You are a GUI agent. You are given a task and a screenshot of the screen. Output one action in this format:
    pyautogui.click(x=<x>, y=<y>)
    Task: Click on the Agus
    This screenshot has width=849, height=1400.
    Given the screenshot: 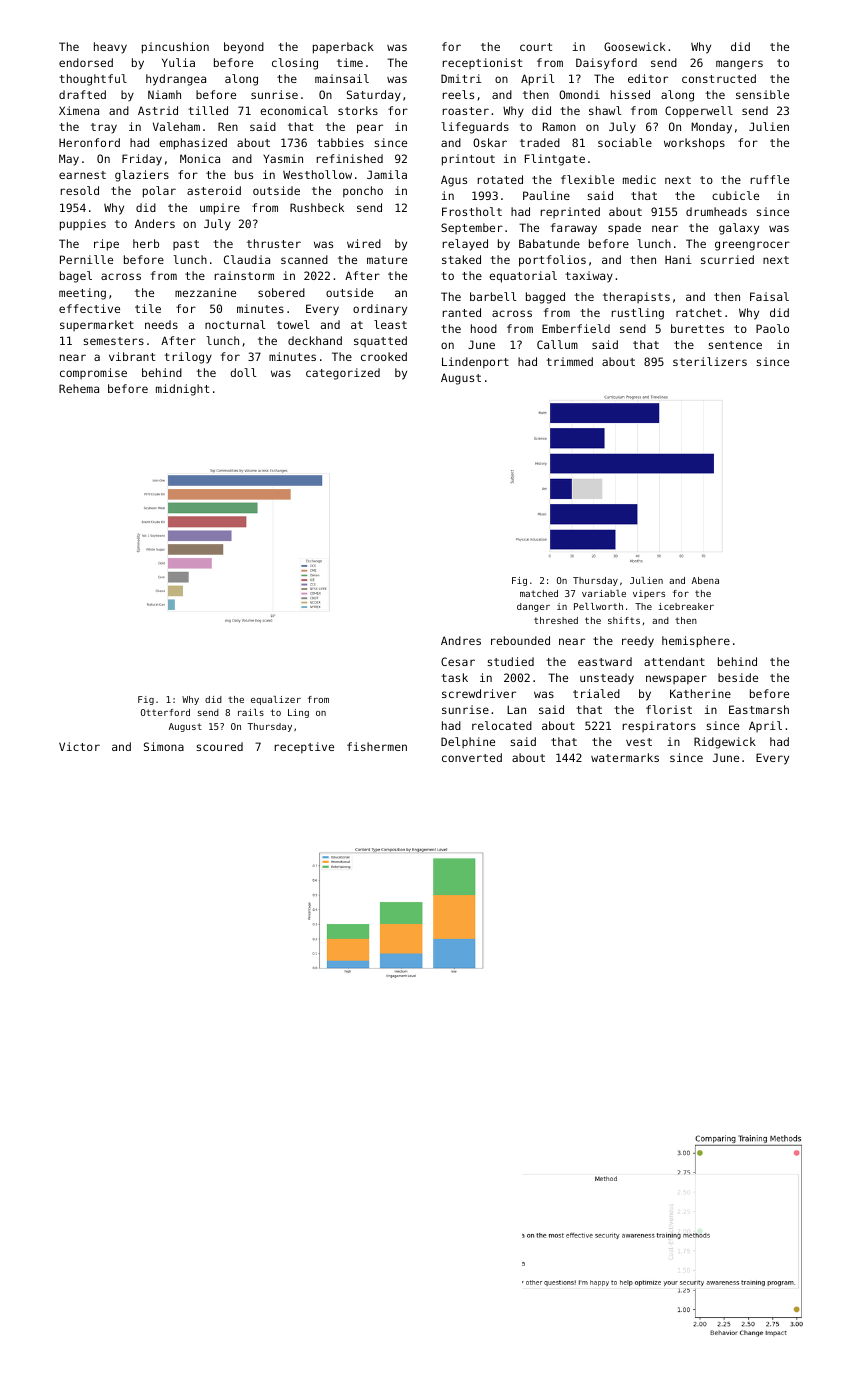 What is the action you would take?
    pyautogui.click(x=454, y=181)
